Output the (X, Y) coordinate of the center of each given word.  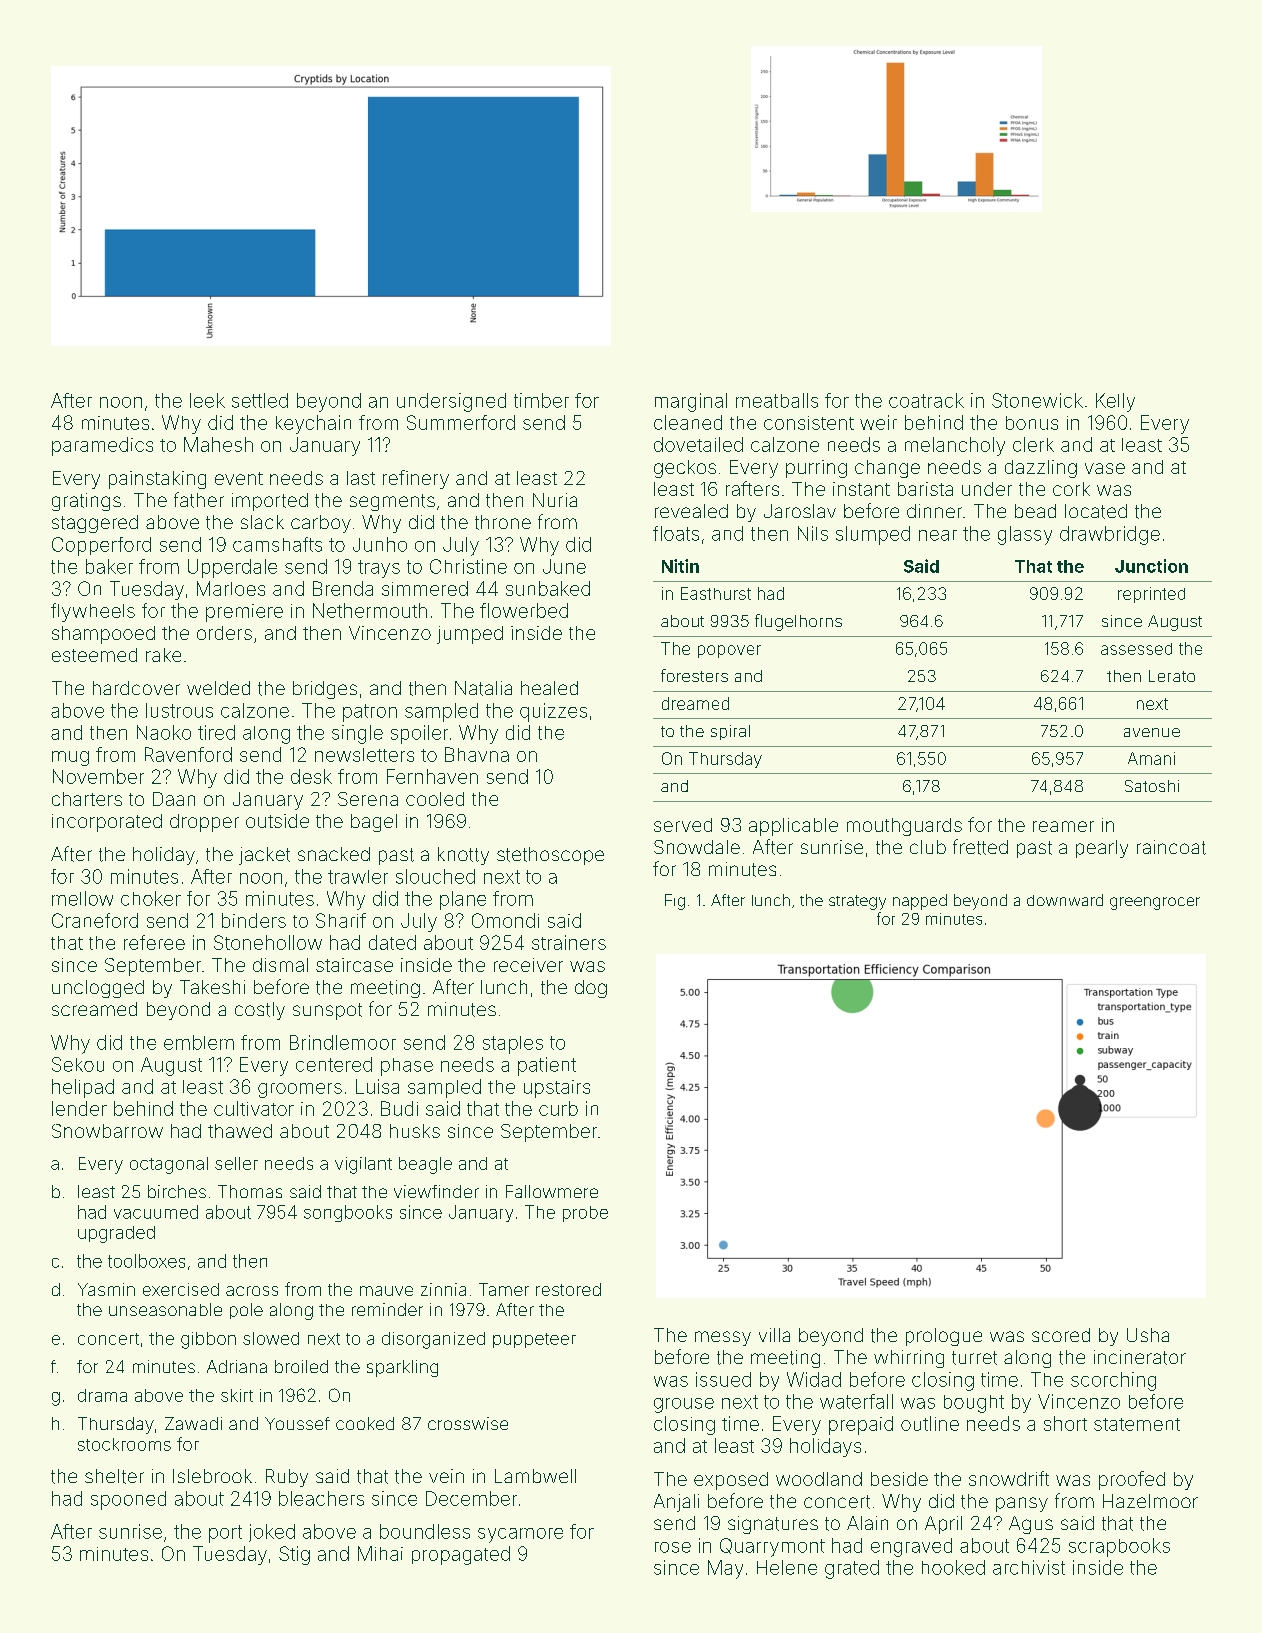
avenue (1152, 732)
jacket (264, 856)
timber (541, 400)
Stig (294, 1555)
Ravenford (188, 754)
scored (1061, 1335)
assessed (1136, 649)
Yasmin (106, 1289)
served (683, 825)
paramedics (102, 446)
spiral (730, 732)
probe (585, 1214)
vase (1105, 468)
